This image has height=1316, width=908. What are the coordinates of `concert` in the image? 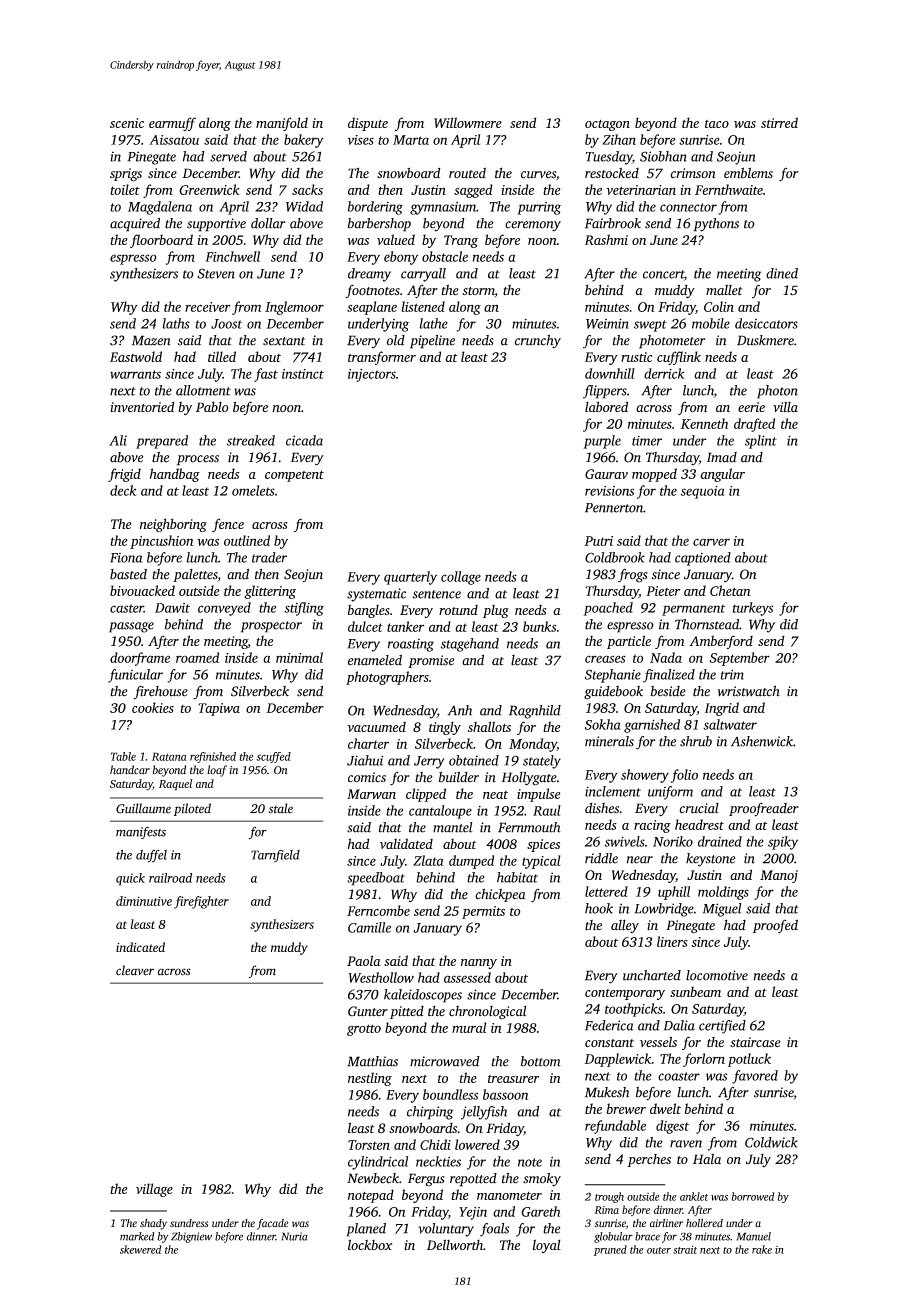 It's located at (663, 274).
